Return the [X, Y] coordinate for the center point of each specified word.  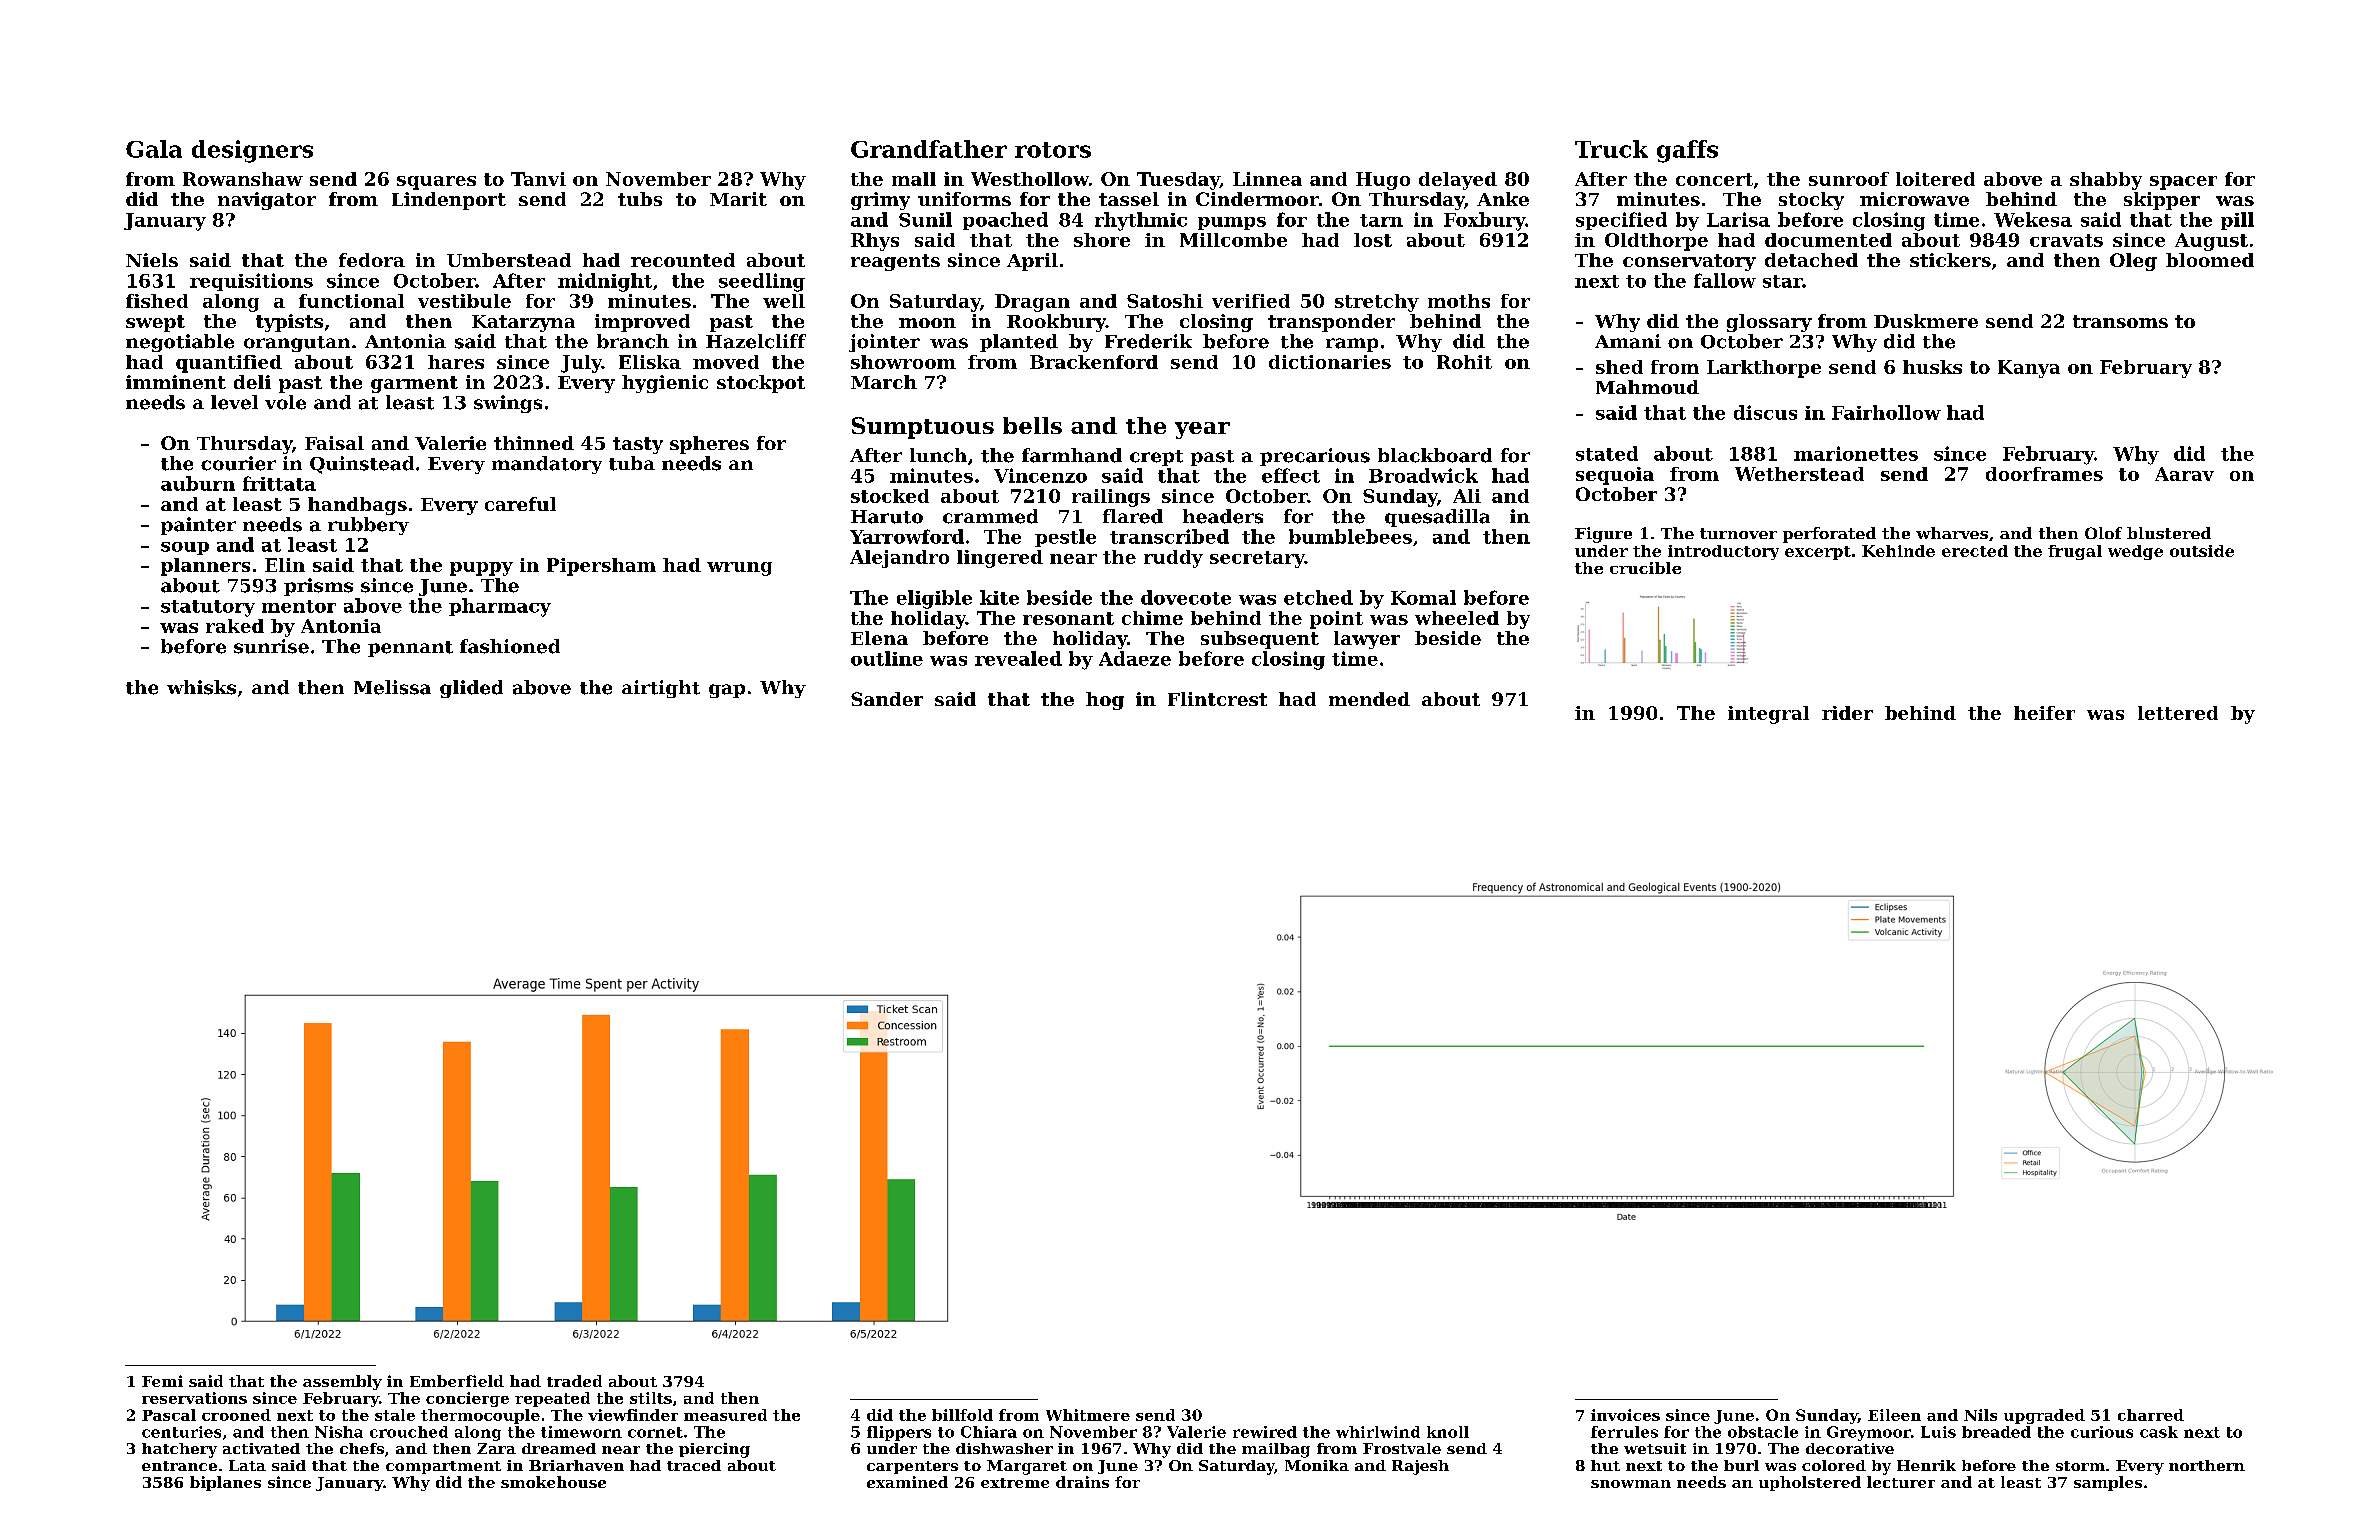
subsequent [1260, 640]
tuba [632, 463]
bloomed [2210, 260]
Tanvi [538, 179]
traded [574, 1381]
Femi [162, 1381]
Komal [1423, 597]
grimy [880, 201]
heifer [2044, 713]
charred [2151, 1415]
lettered [2178, 713]
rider [1847, 713]
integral [1768, 715]
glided [471, 689]
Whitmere [1088, 1415]
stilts [651, 1398]
